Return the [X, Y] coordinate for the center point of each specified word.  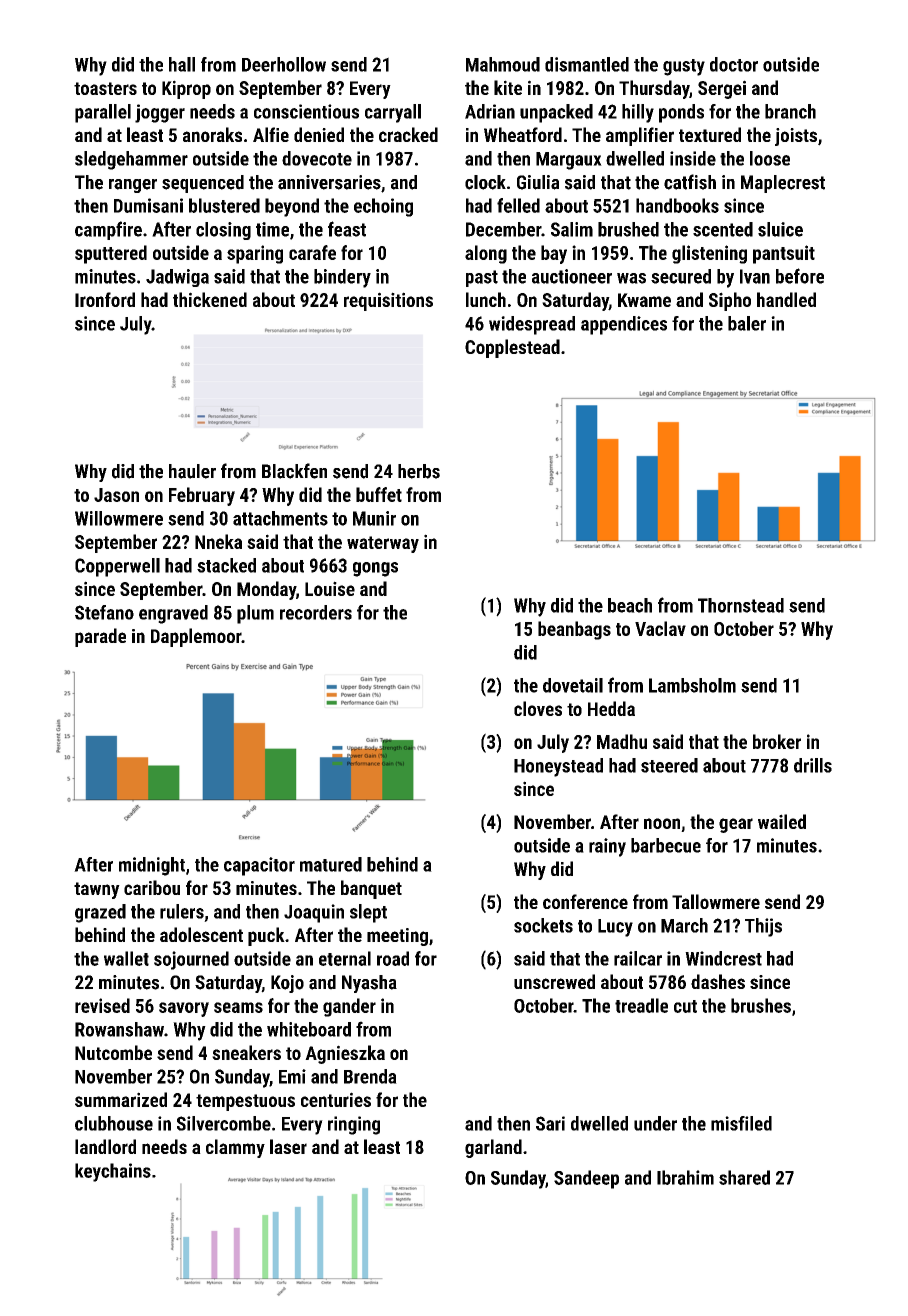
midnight [152, 866]
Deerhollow [284, 64]
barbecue [666, 845]
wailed [782, 821]
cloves [538, 708]
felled [518, 205]
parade [100, 637]
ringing [354, 1125]
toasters [105, 88]
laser [288, 1146]
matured [331, 864]
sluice [780, 229]
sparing [255, 254]
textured [710, 134]
